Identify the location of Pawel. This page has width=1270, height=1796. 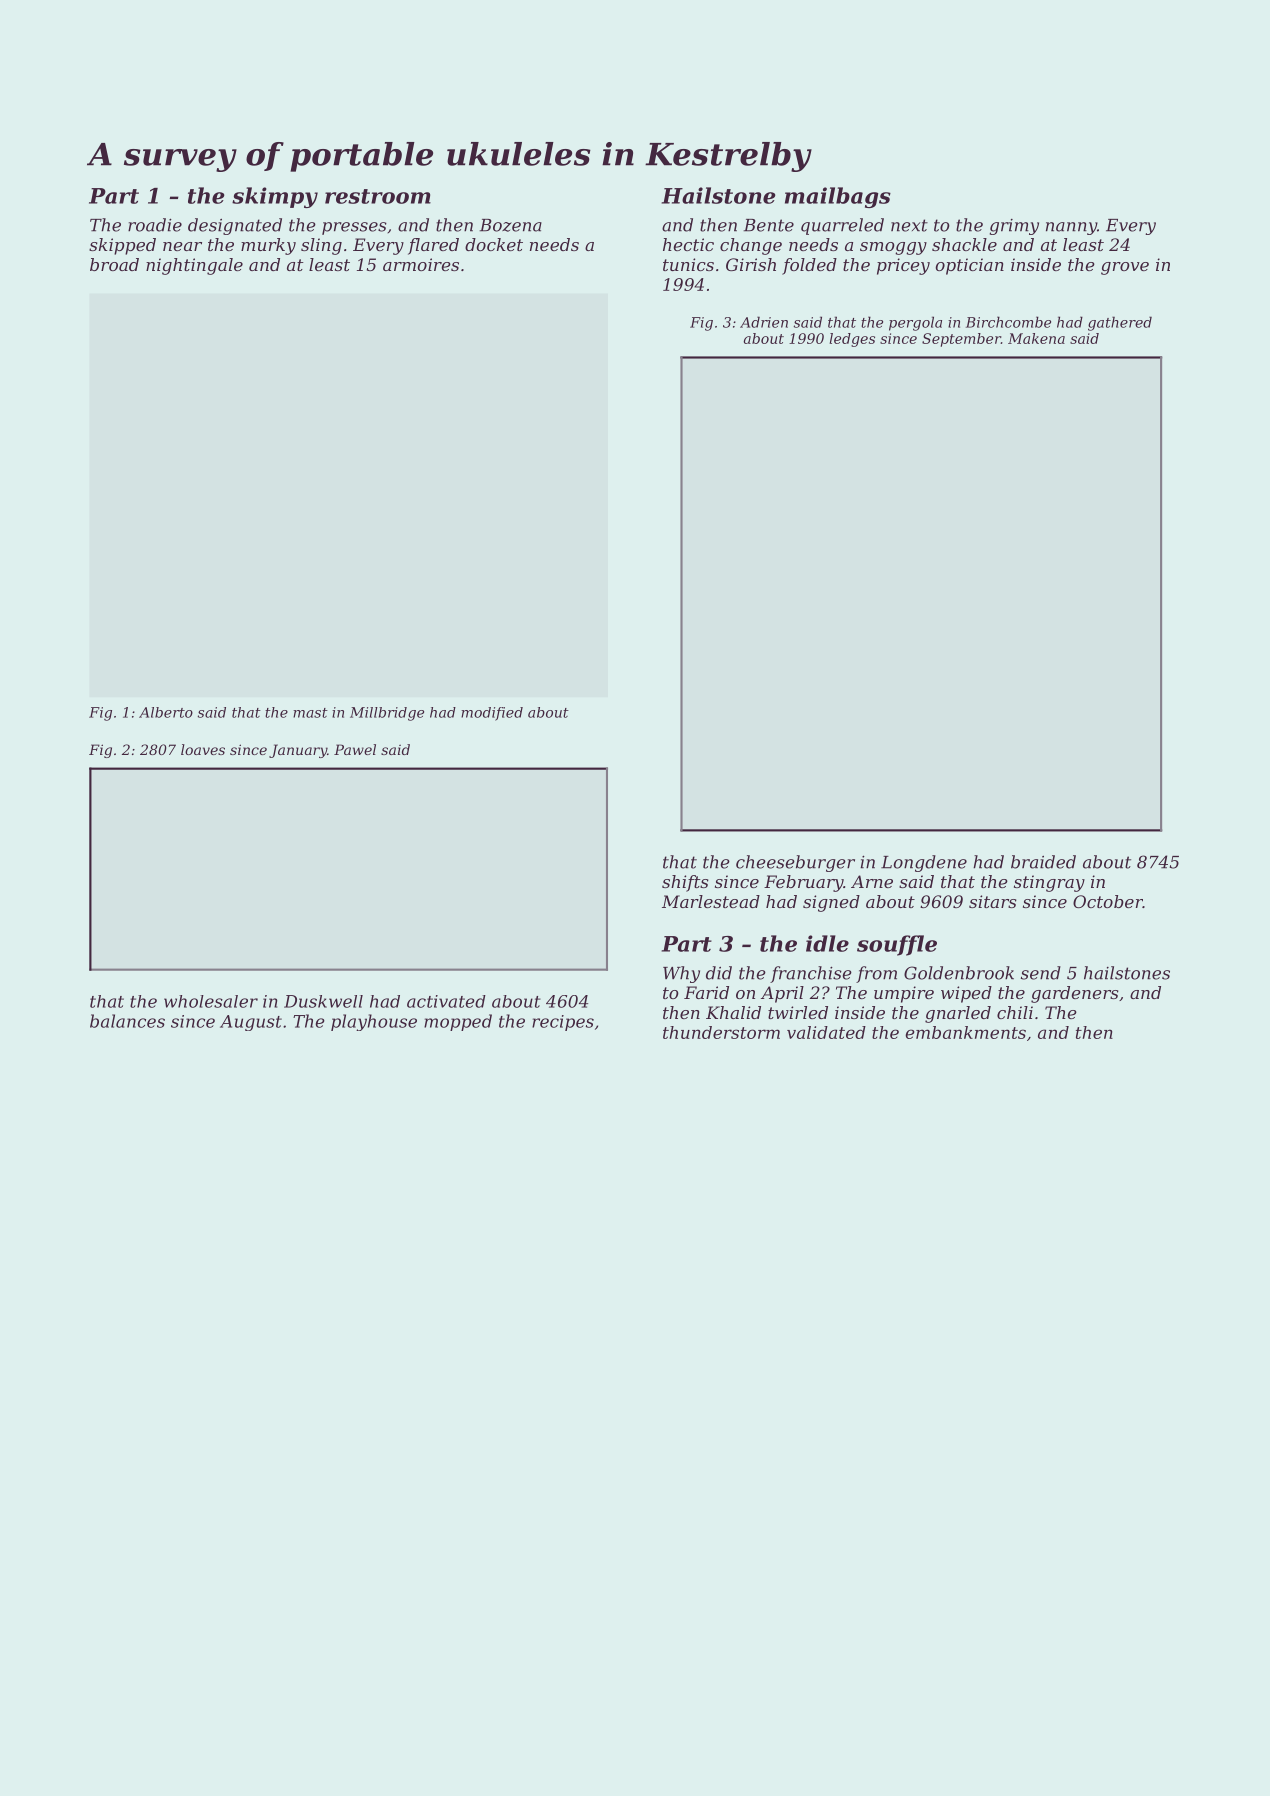
(355, 749).
